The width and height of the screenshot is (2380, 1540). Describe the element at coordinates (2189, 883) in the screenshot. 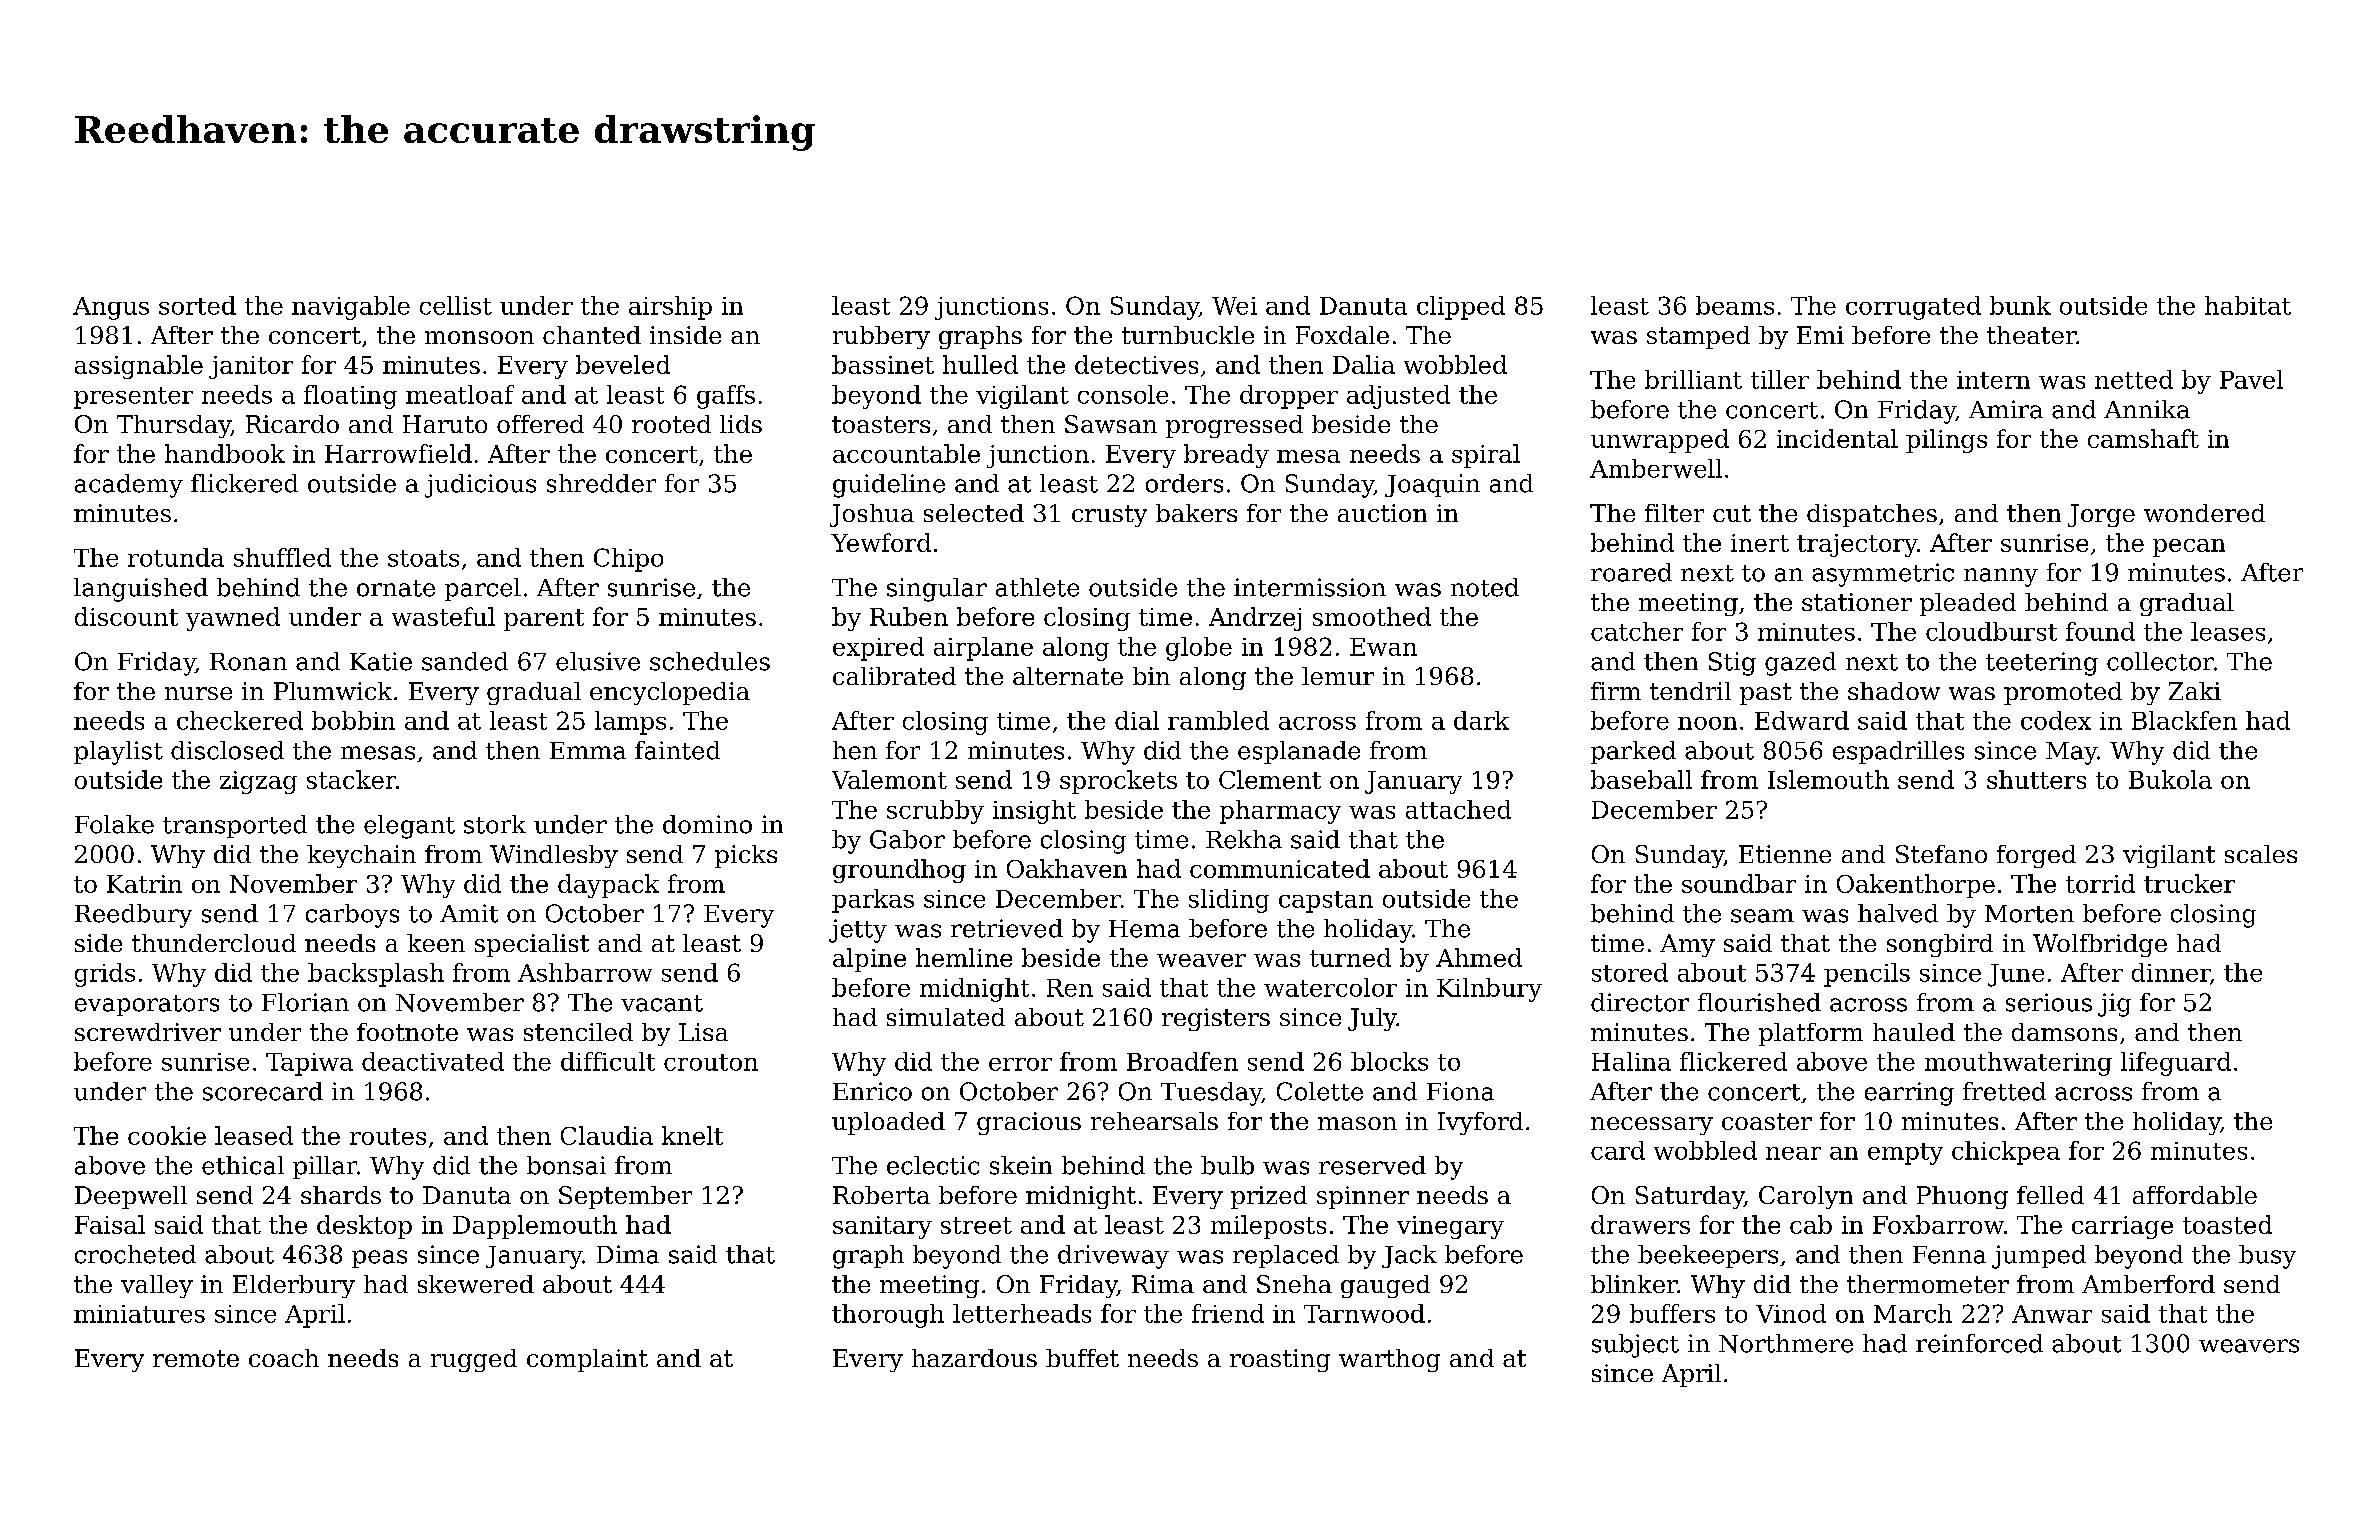

I see `trucker` at that location.
